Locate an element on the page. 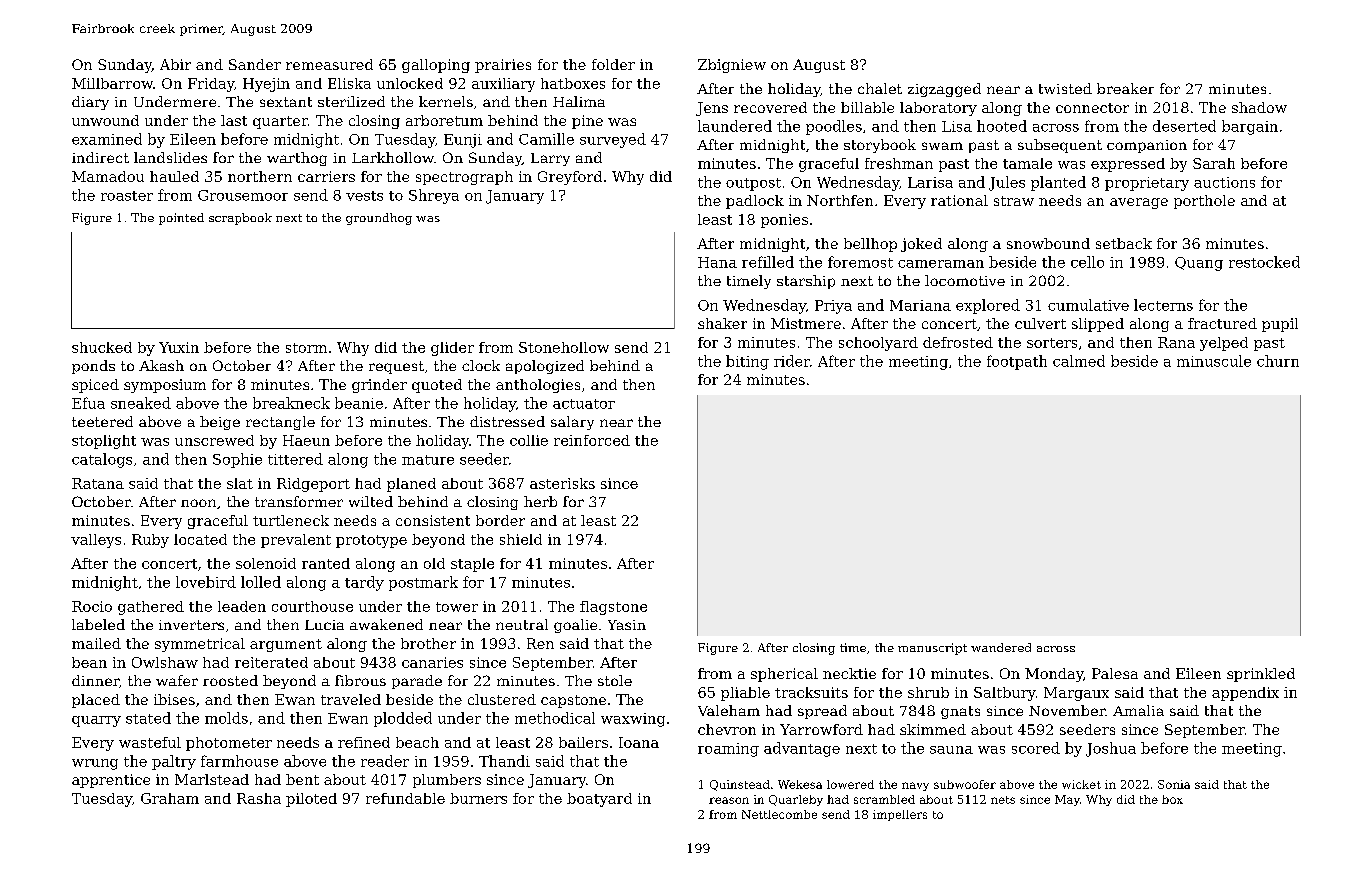  shaker is located at coordinates (722, 323).
